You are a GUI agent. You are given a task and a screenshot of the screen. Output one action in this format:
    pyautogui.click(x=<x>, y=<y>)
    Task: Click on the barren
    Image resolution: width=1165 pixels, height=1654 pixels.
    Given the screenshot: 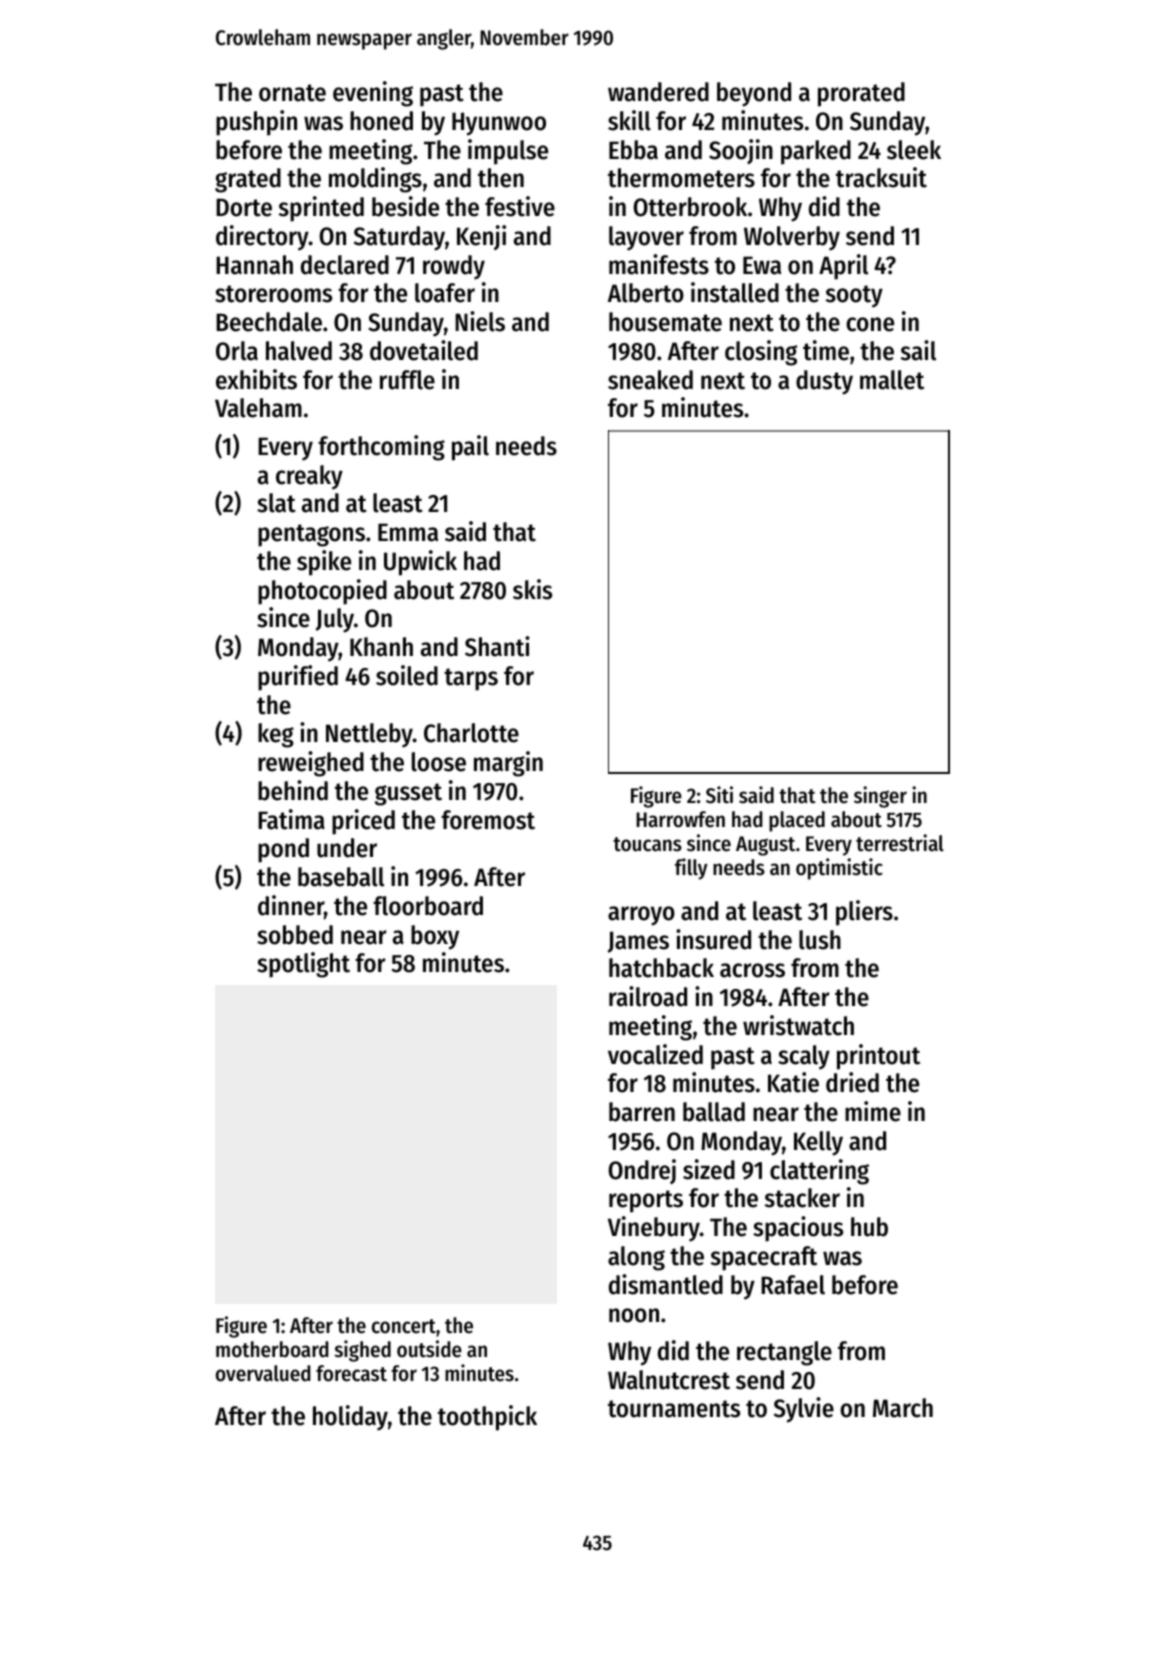 What is the action you would take?
    pyautogui.click(x=642, y=1112)
